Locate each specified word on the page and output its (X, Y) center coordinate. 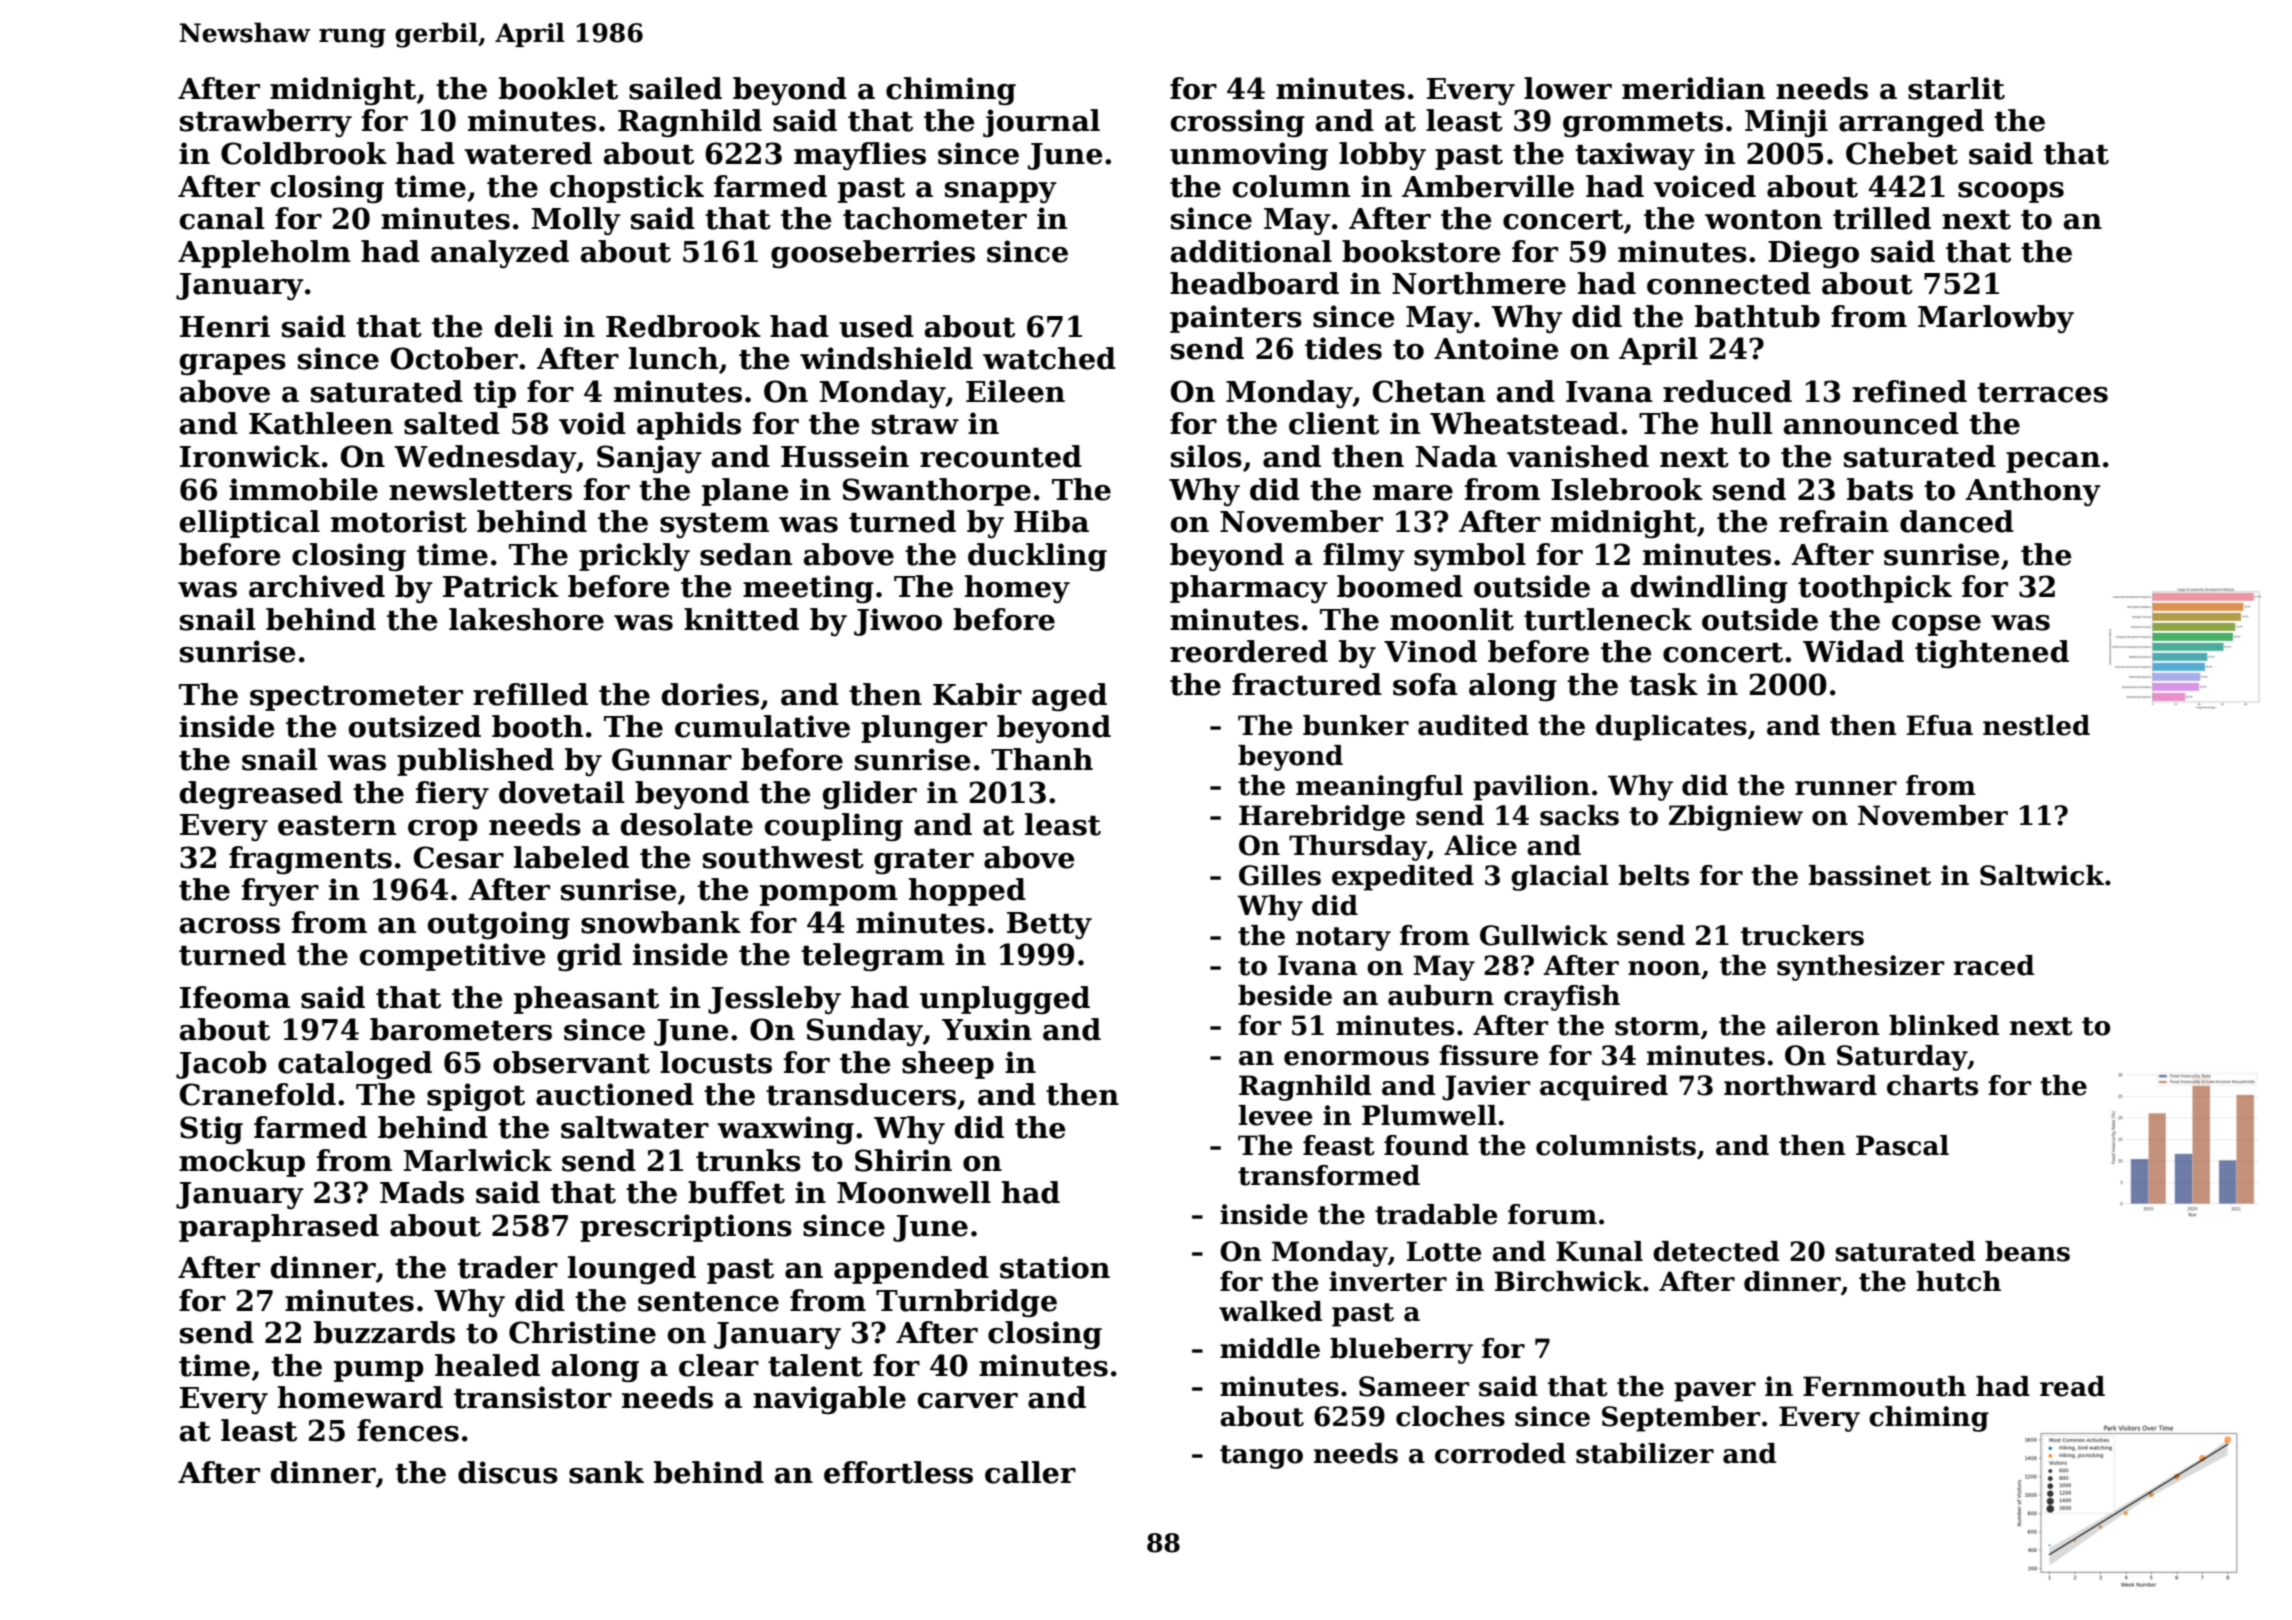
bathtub (1757, 316)
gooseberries (873, 254)
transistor (533, 1397)
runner (1846, 788)
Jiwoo (898, 622)
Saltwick (2042, 875)
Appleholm (264, 254)
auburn (1441, 995)
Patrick (501, 586)
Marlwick (478, 1160)
